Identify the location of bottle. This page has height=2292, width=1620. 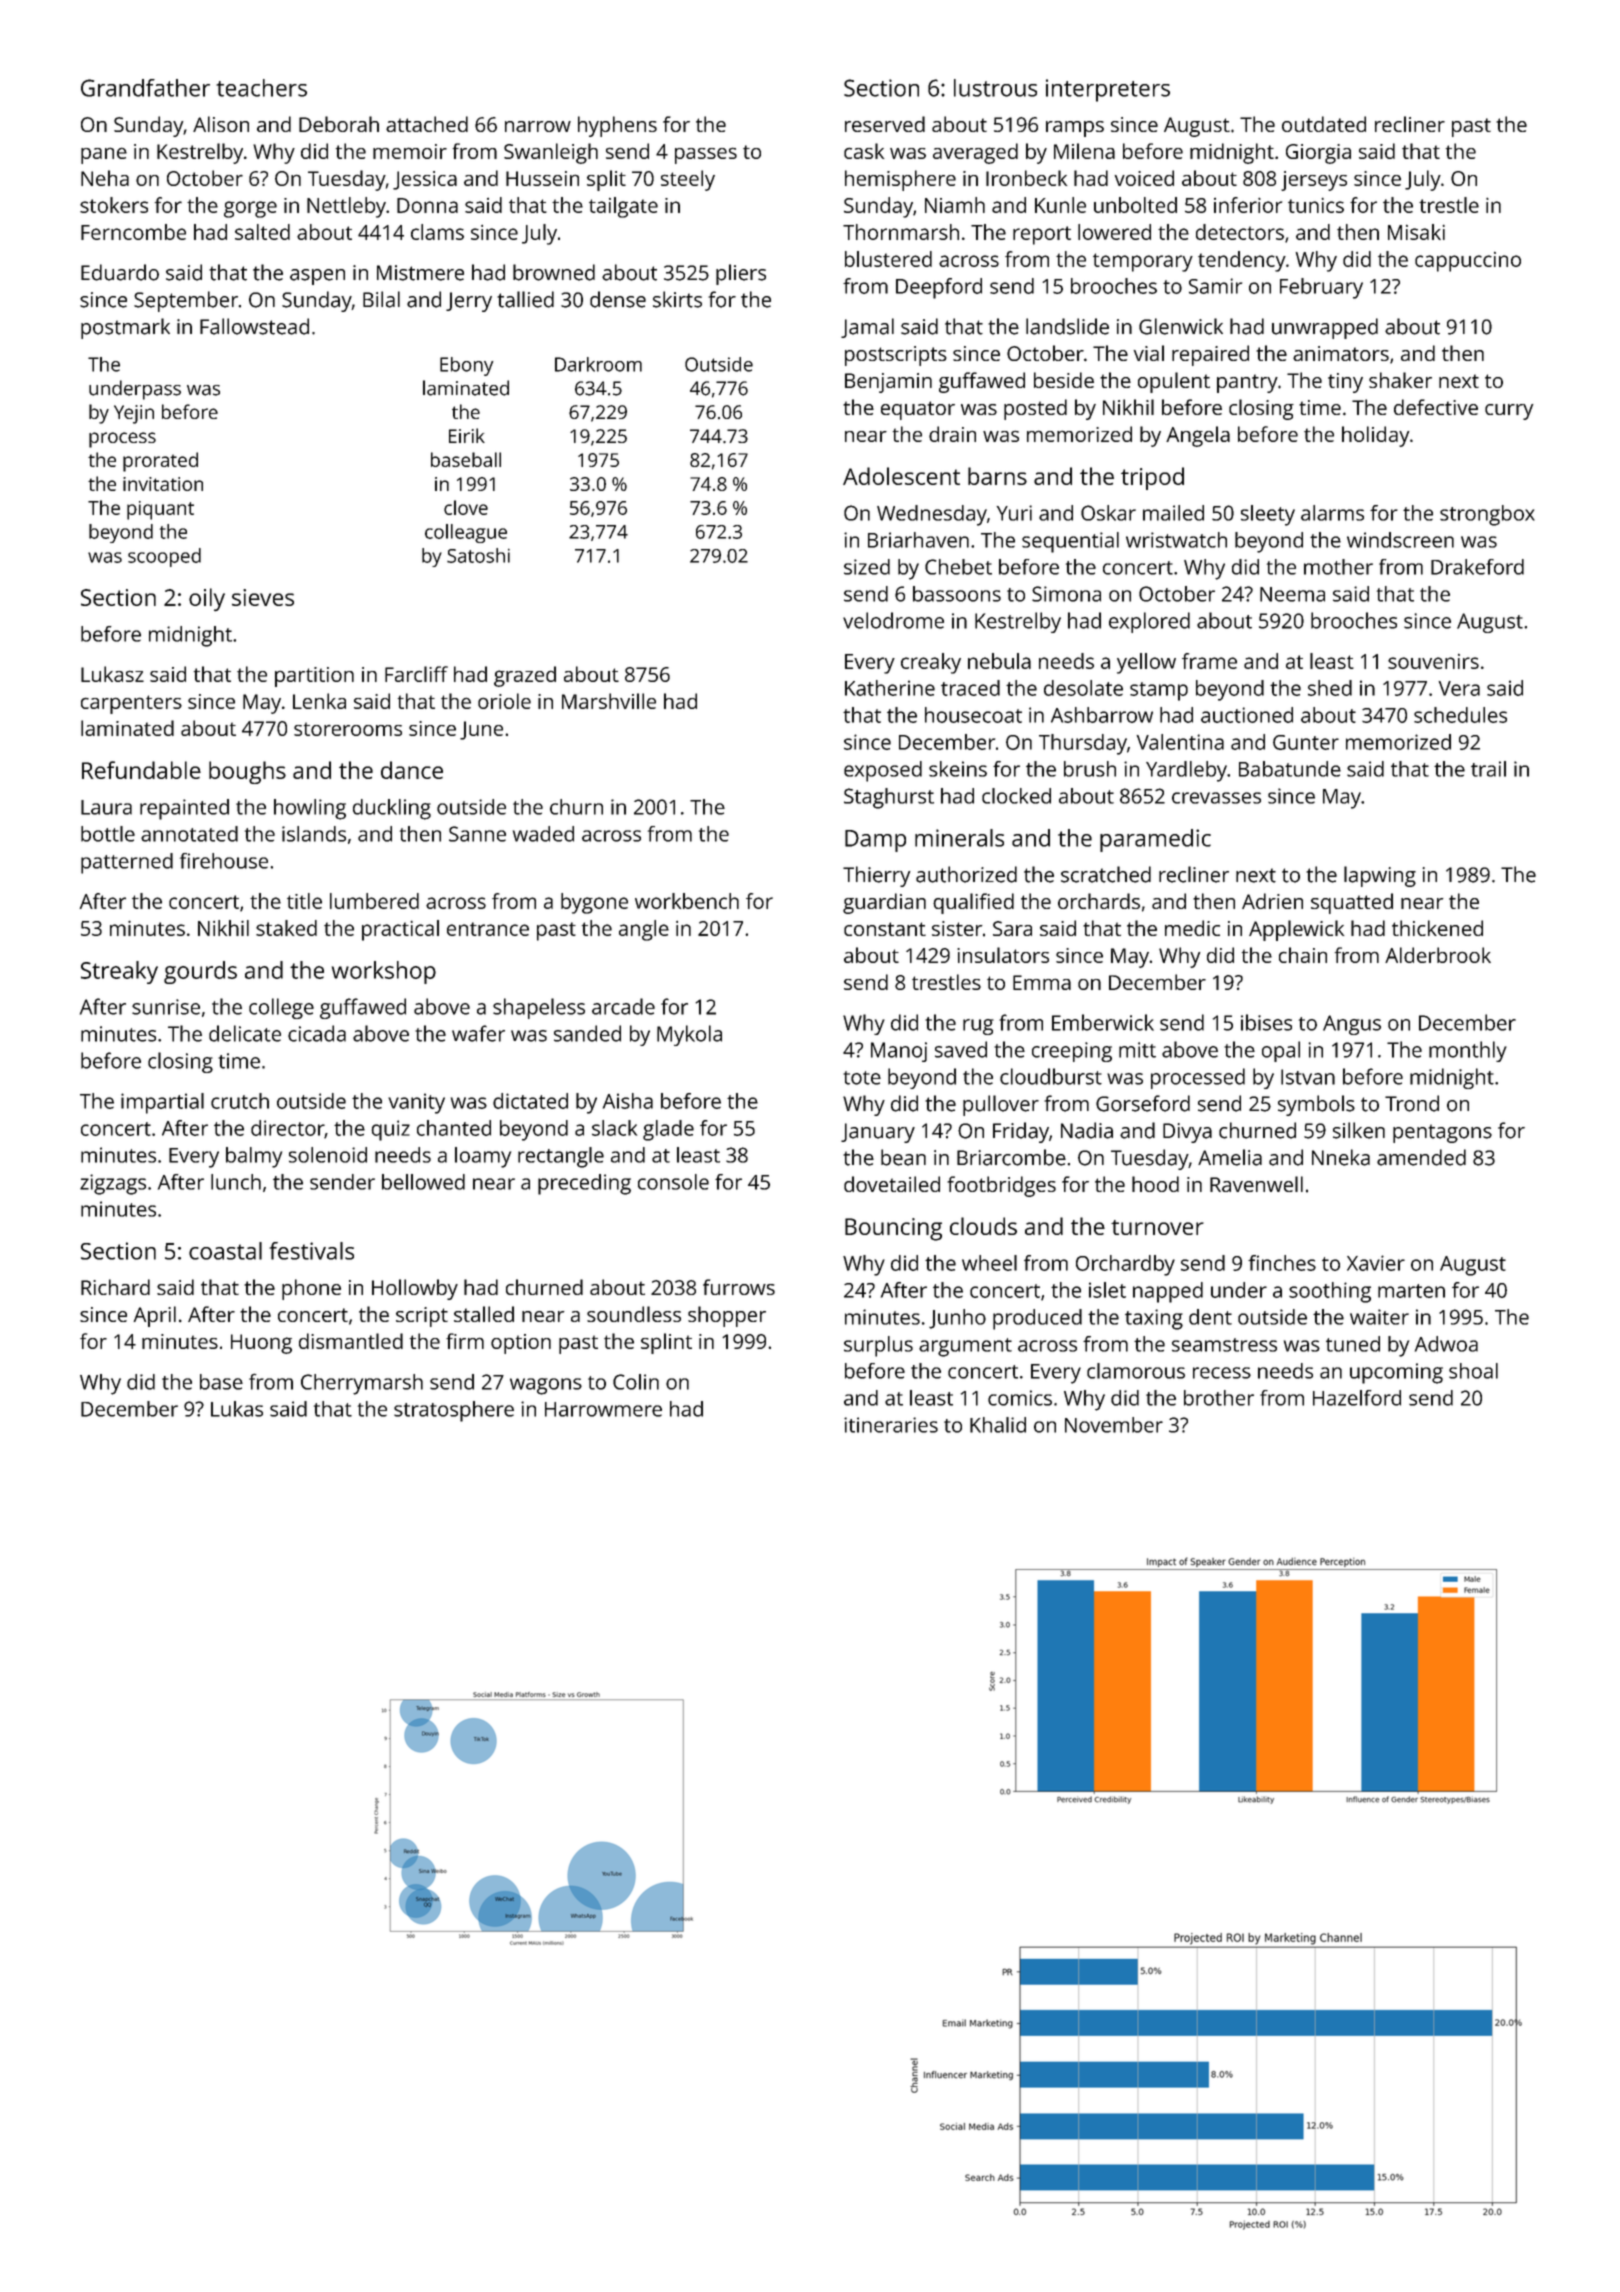
(108, 834).
